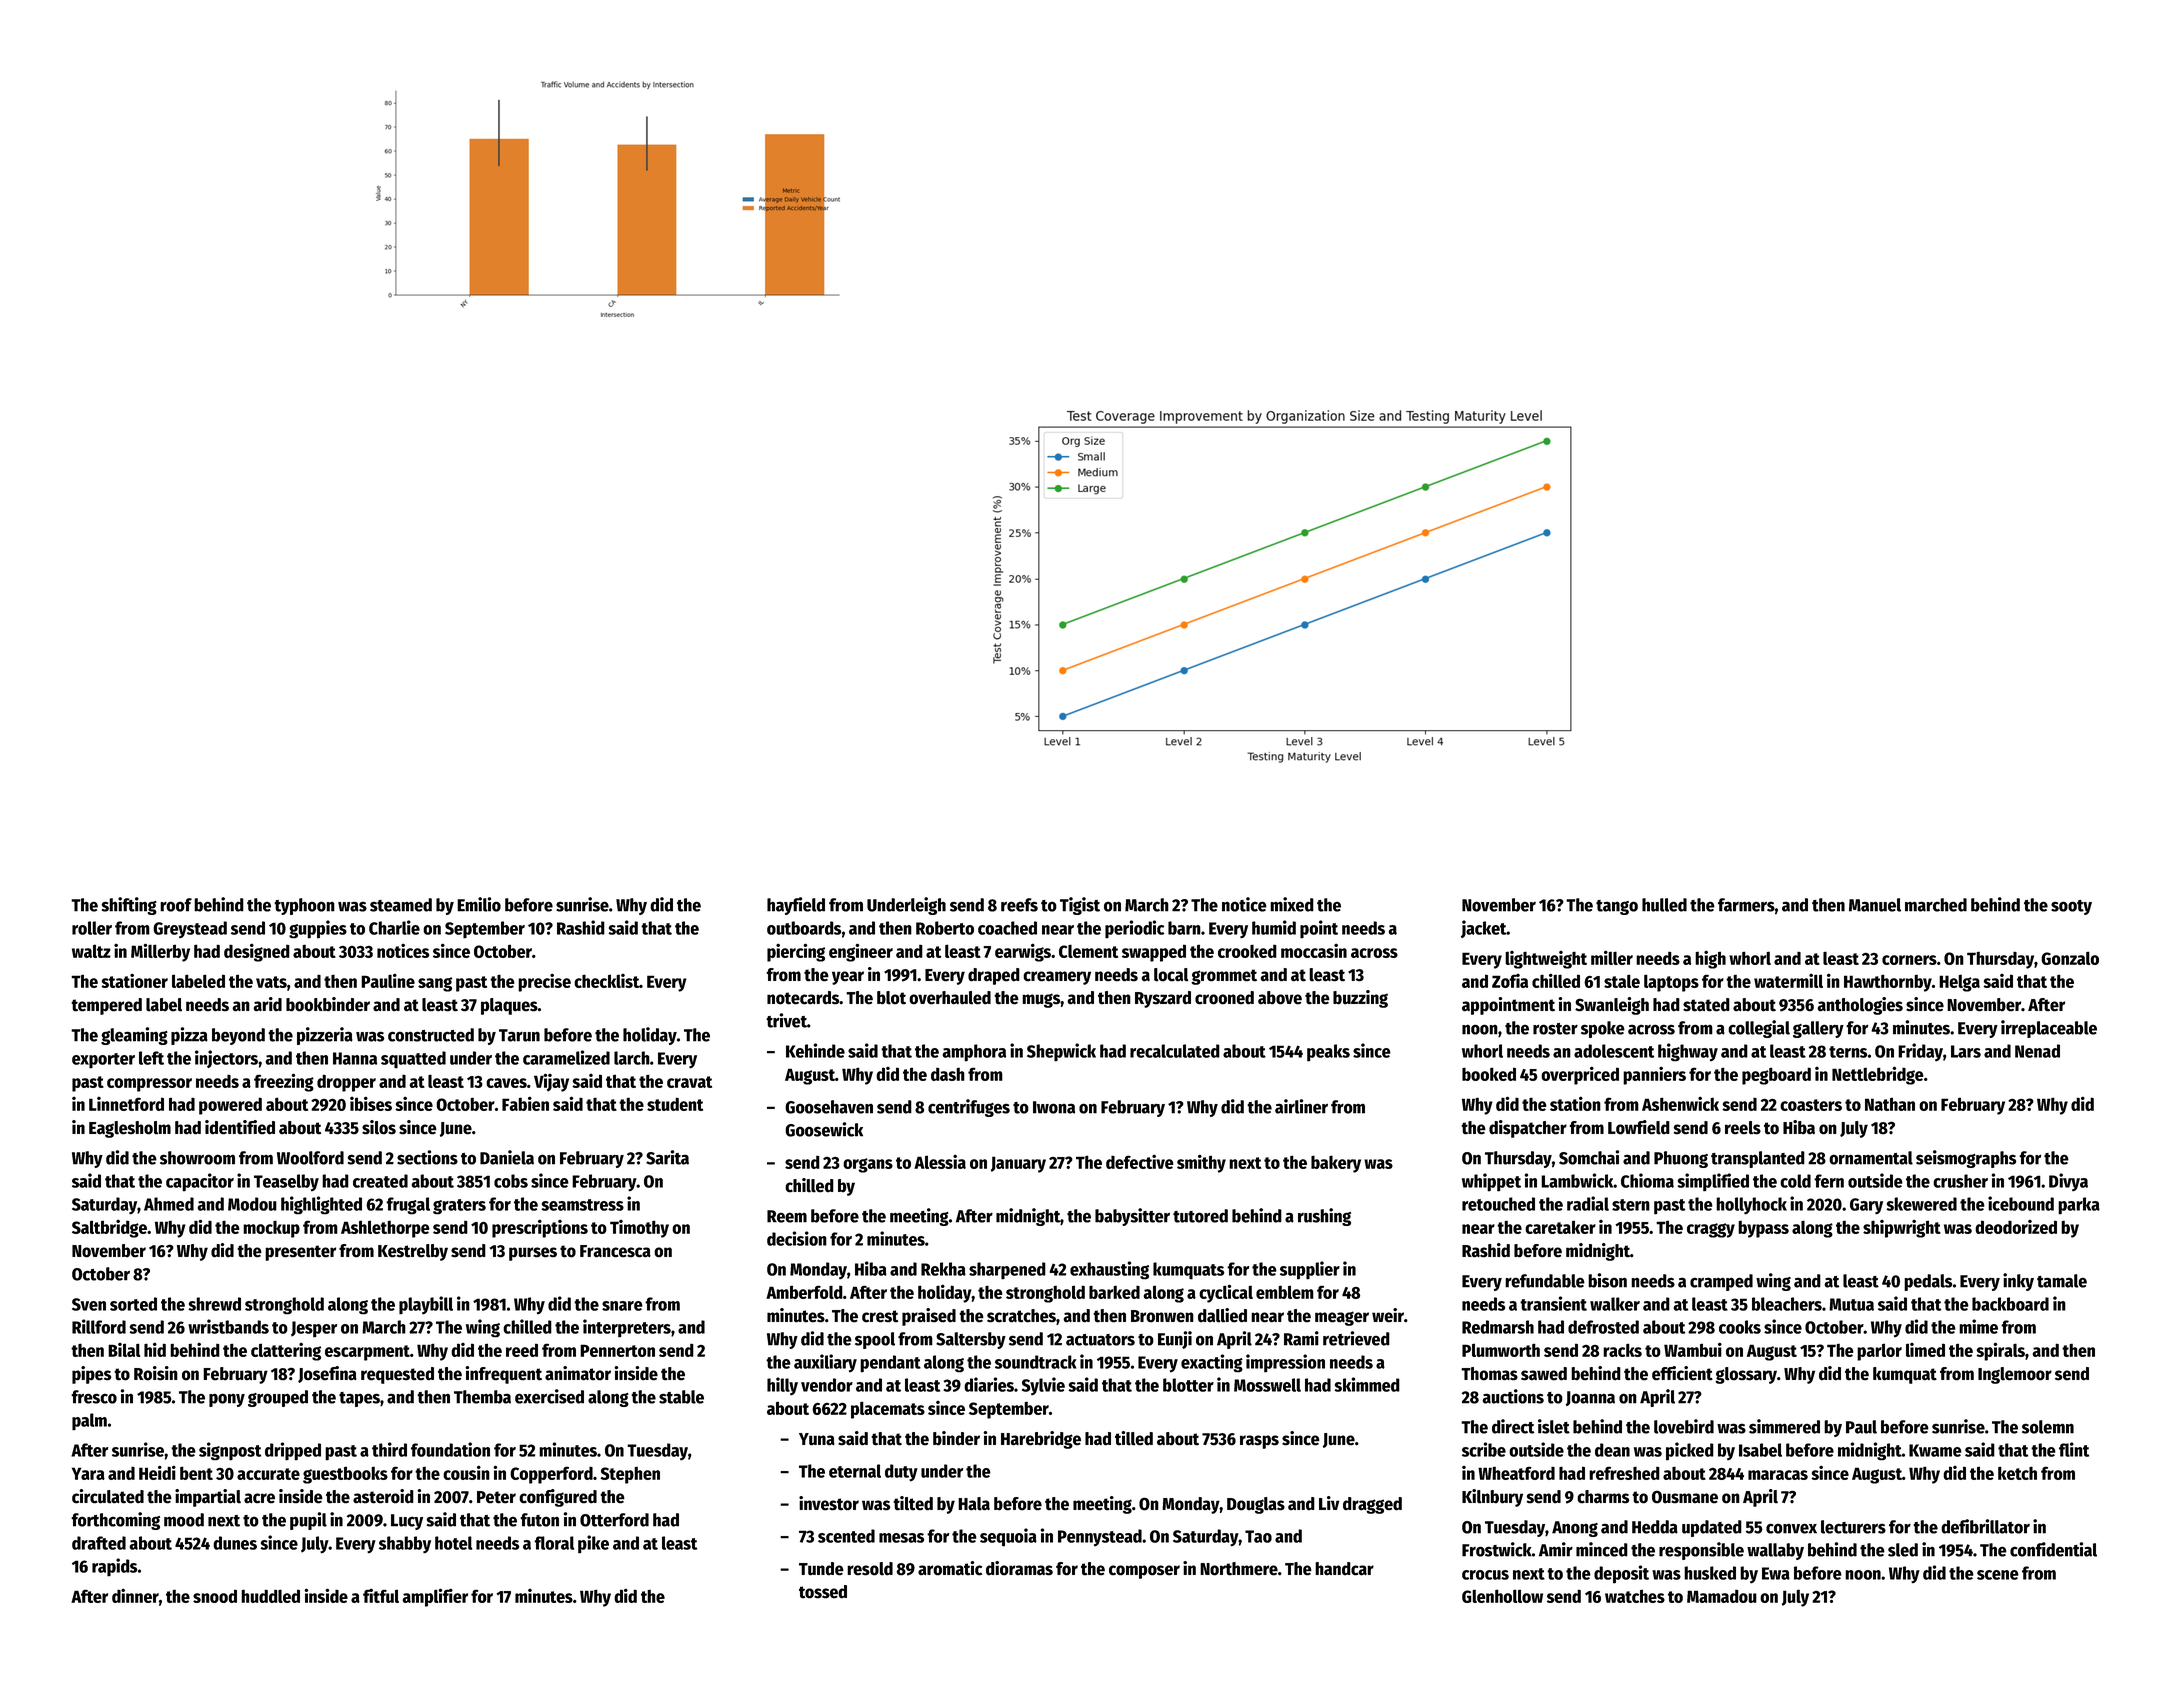 The image size is (2178, 1683). What do you see at coordinates (1328, 1053) in the screenshot?
I see `peaks` at bounding box center [1328, 1053].
